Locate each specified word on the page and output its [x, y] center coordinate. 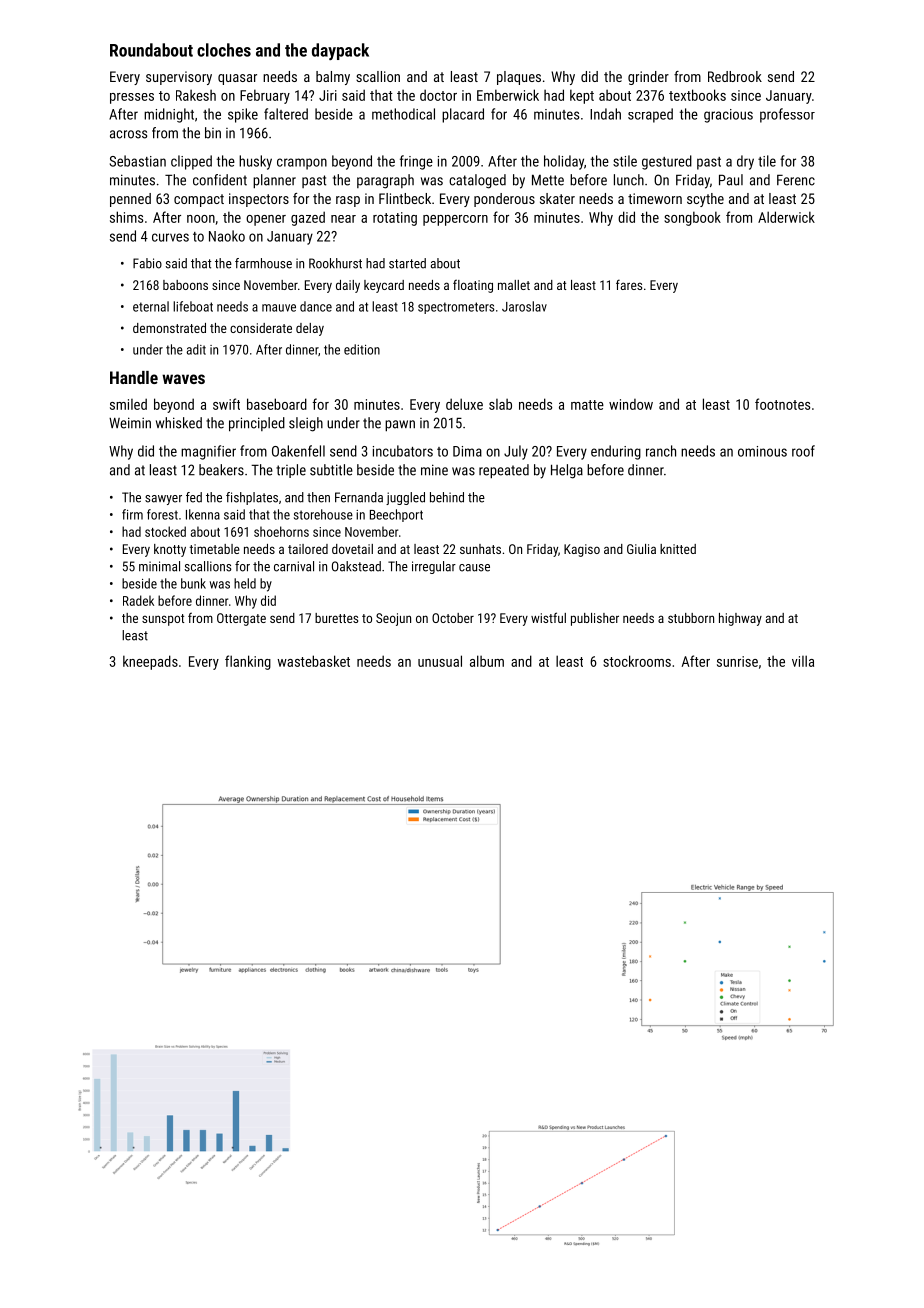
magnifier [208, 452]
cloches [224, 50]
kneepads [150, 662]
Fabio [147, 263]
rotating [395, 219]
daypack [340, 51]
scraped [650, 115]
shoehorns [281, 531]
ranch [661, 451]
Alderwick [786, 217]
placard [463, 115]
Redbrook [735, 76]
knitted [678, 549]
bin [213, 133]
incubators [403, 451]
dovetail [352, 549]
